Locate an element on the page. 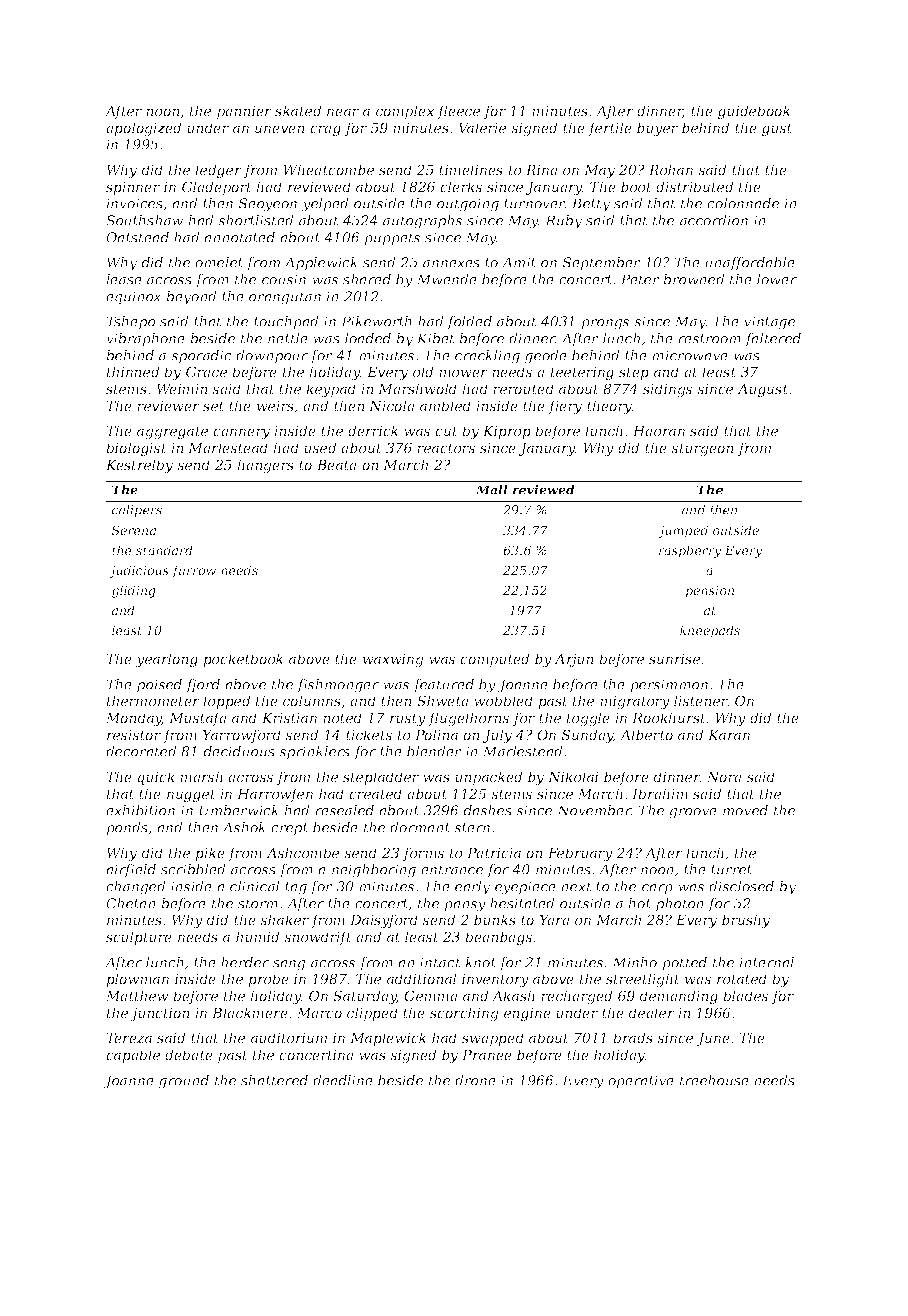 The width and height of the document is (908, 1316). thinned is located at coordinates (133, 371).
